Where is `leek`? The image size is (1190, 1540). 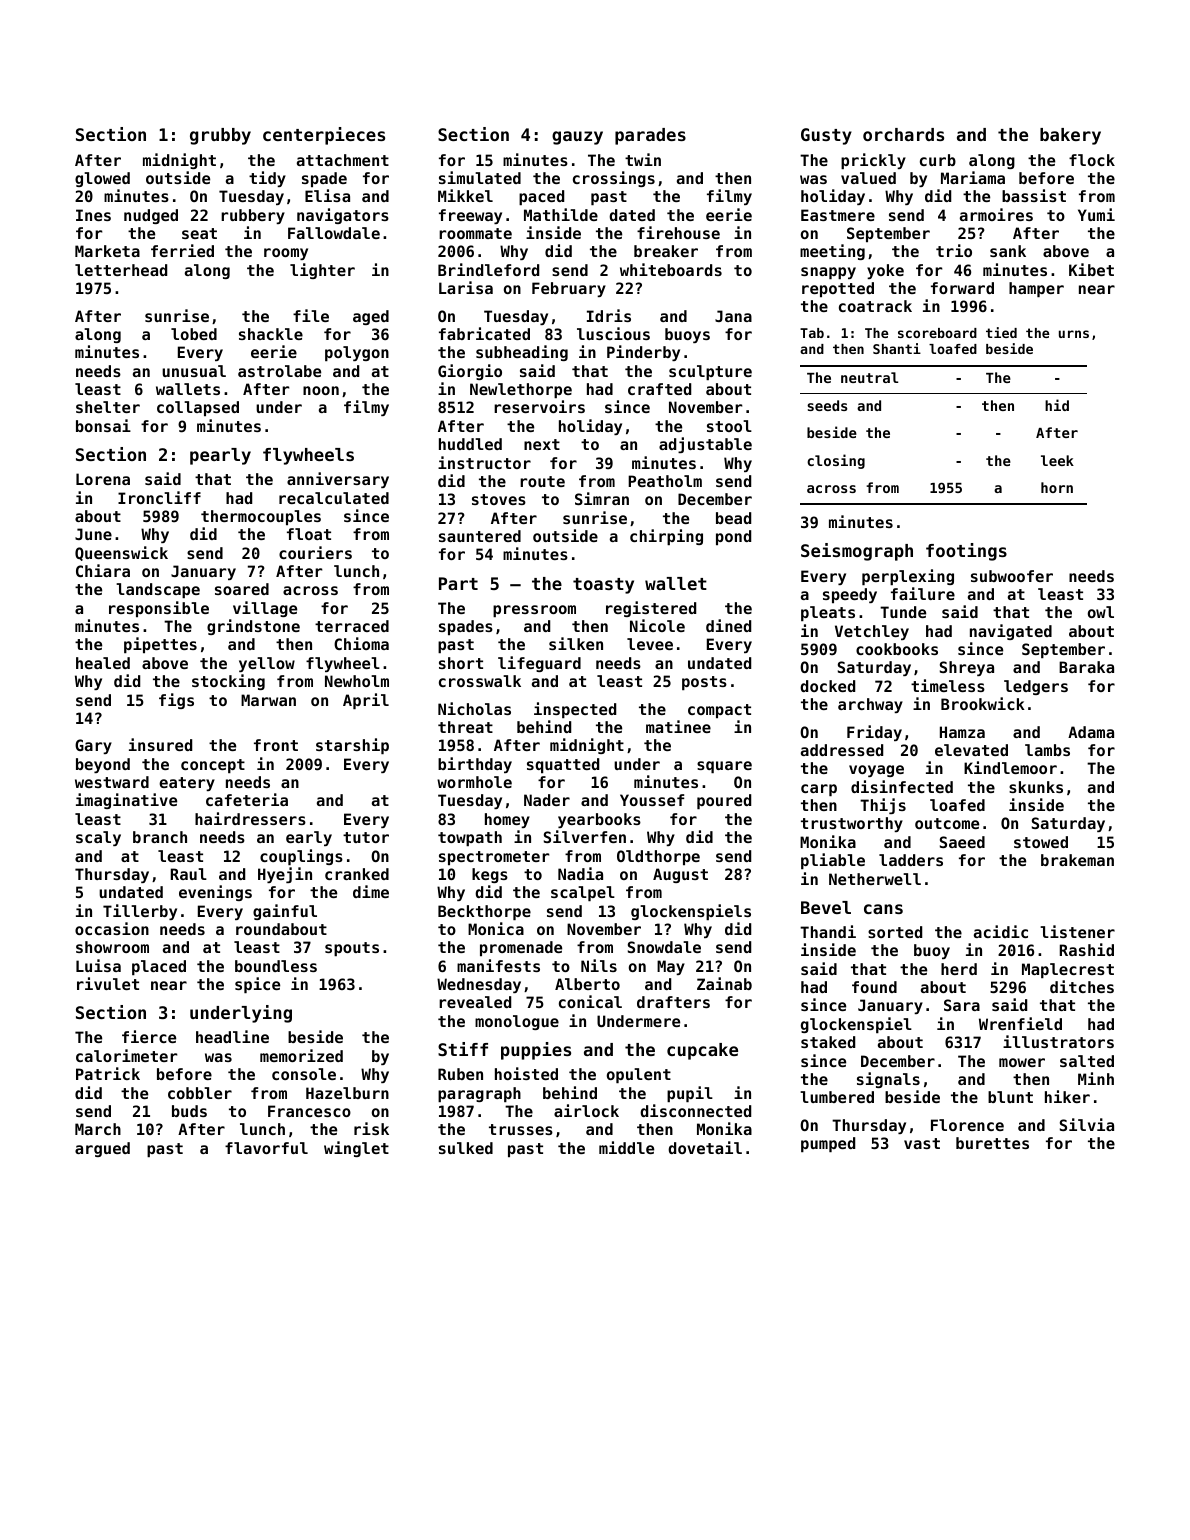
leek is located at coordinates (1057, 460).
